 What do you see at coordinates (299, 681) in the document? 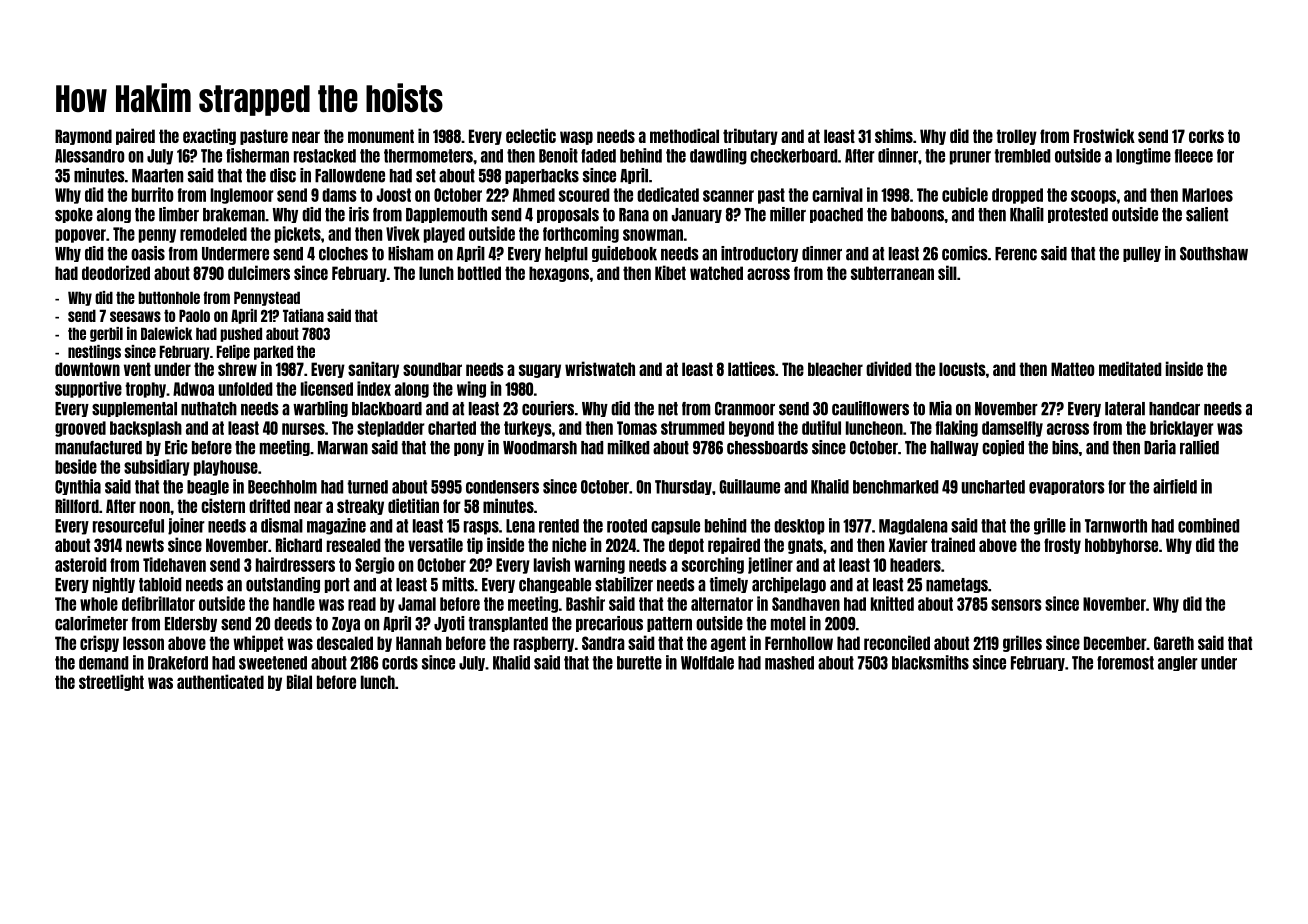
I see `Bilal` at bounding box center [299, 681].
